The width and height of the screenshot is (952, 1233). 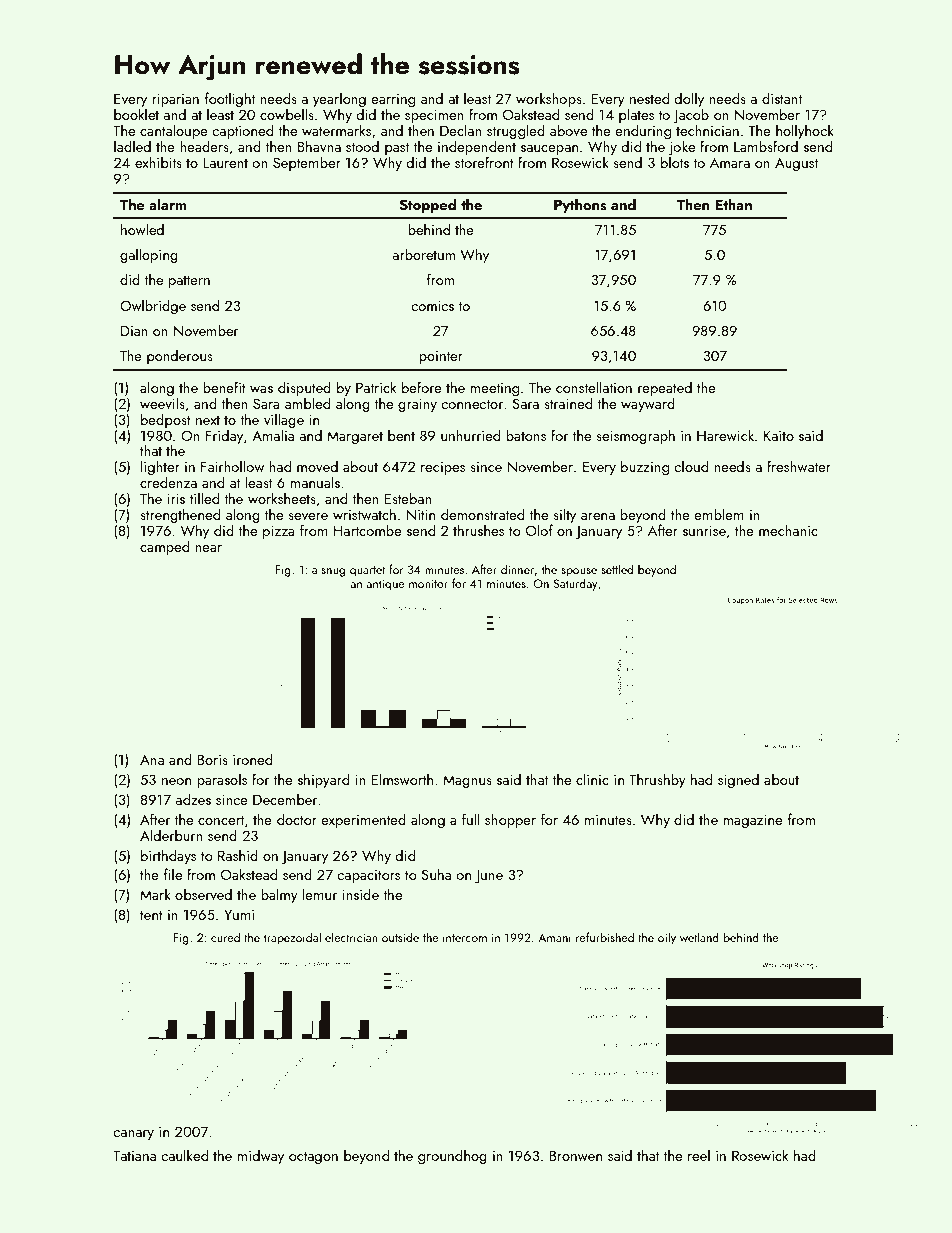 I want to click on howled, so click(x=142, y=229).
